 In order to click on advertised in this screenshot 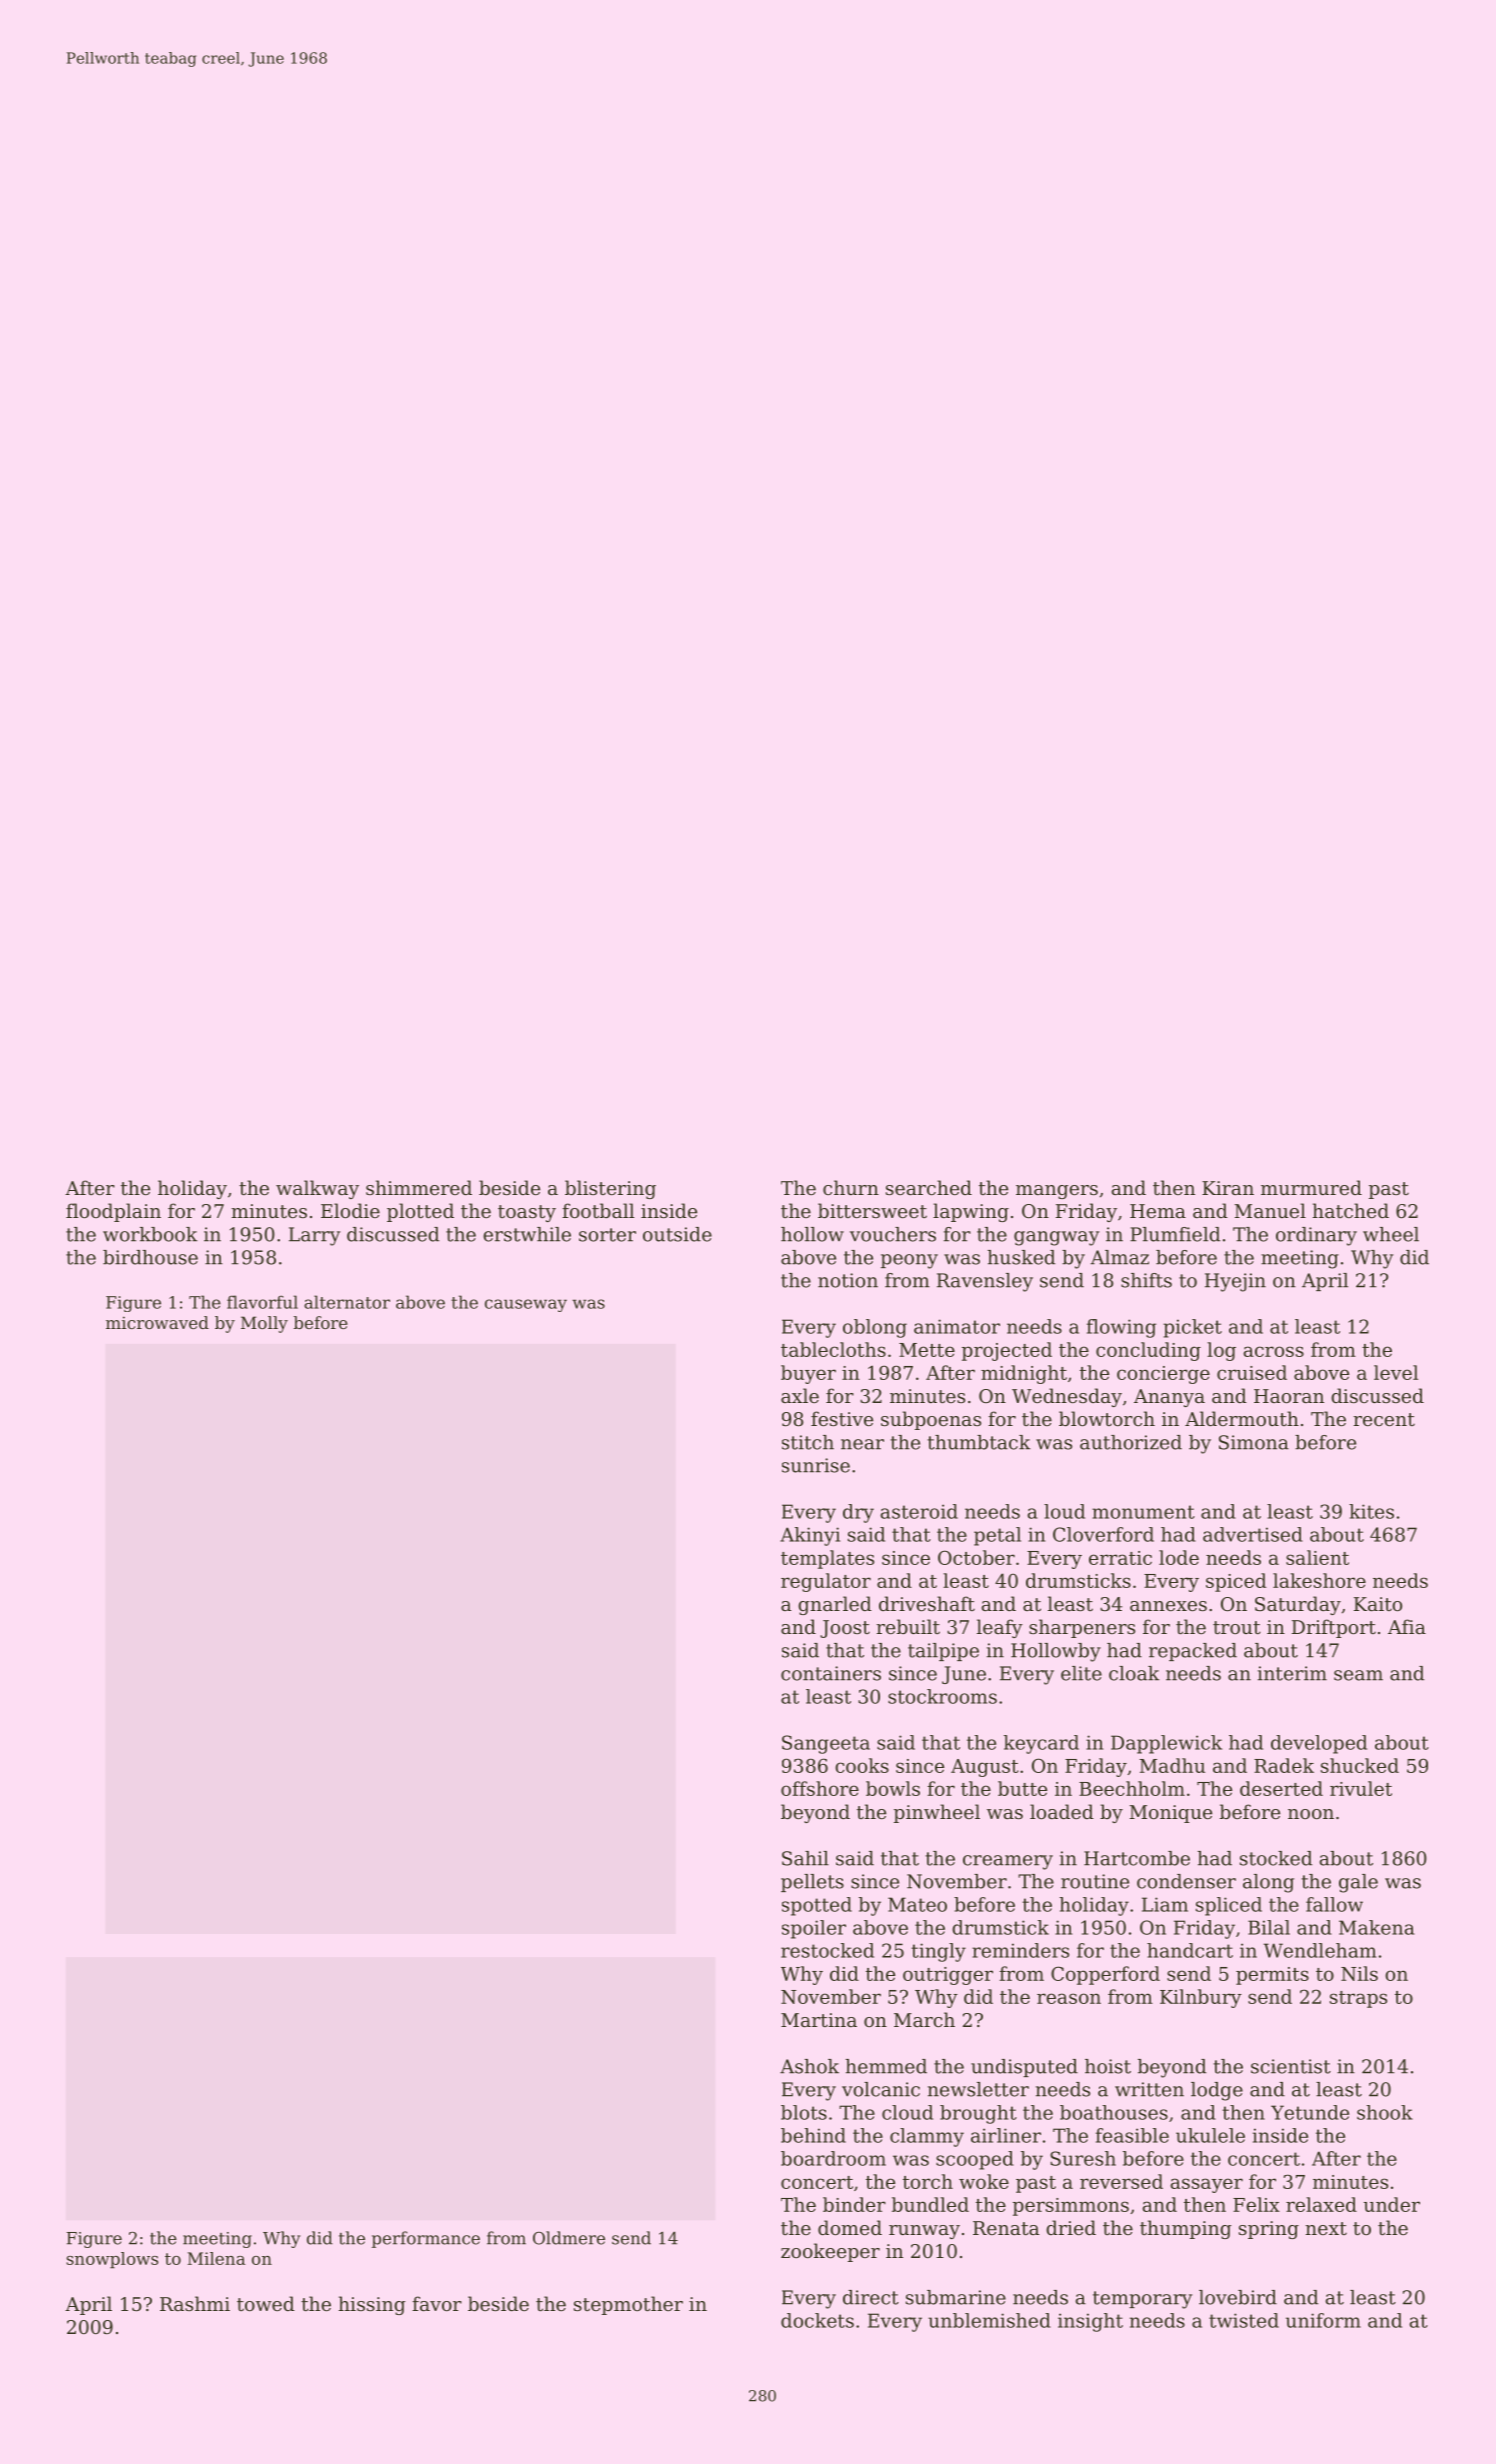, I will do `click(1253, 1534)`.
